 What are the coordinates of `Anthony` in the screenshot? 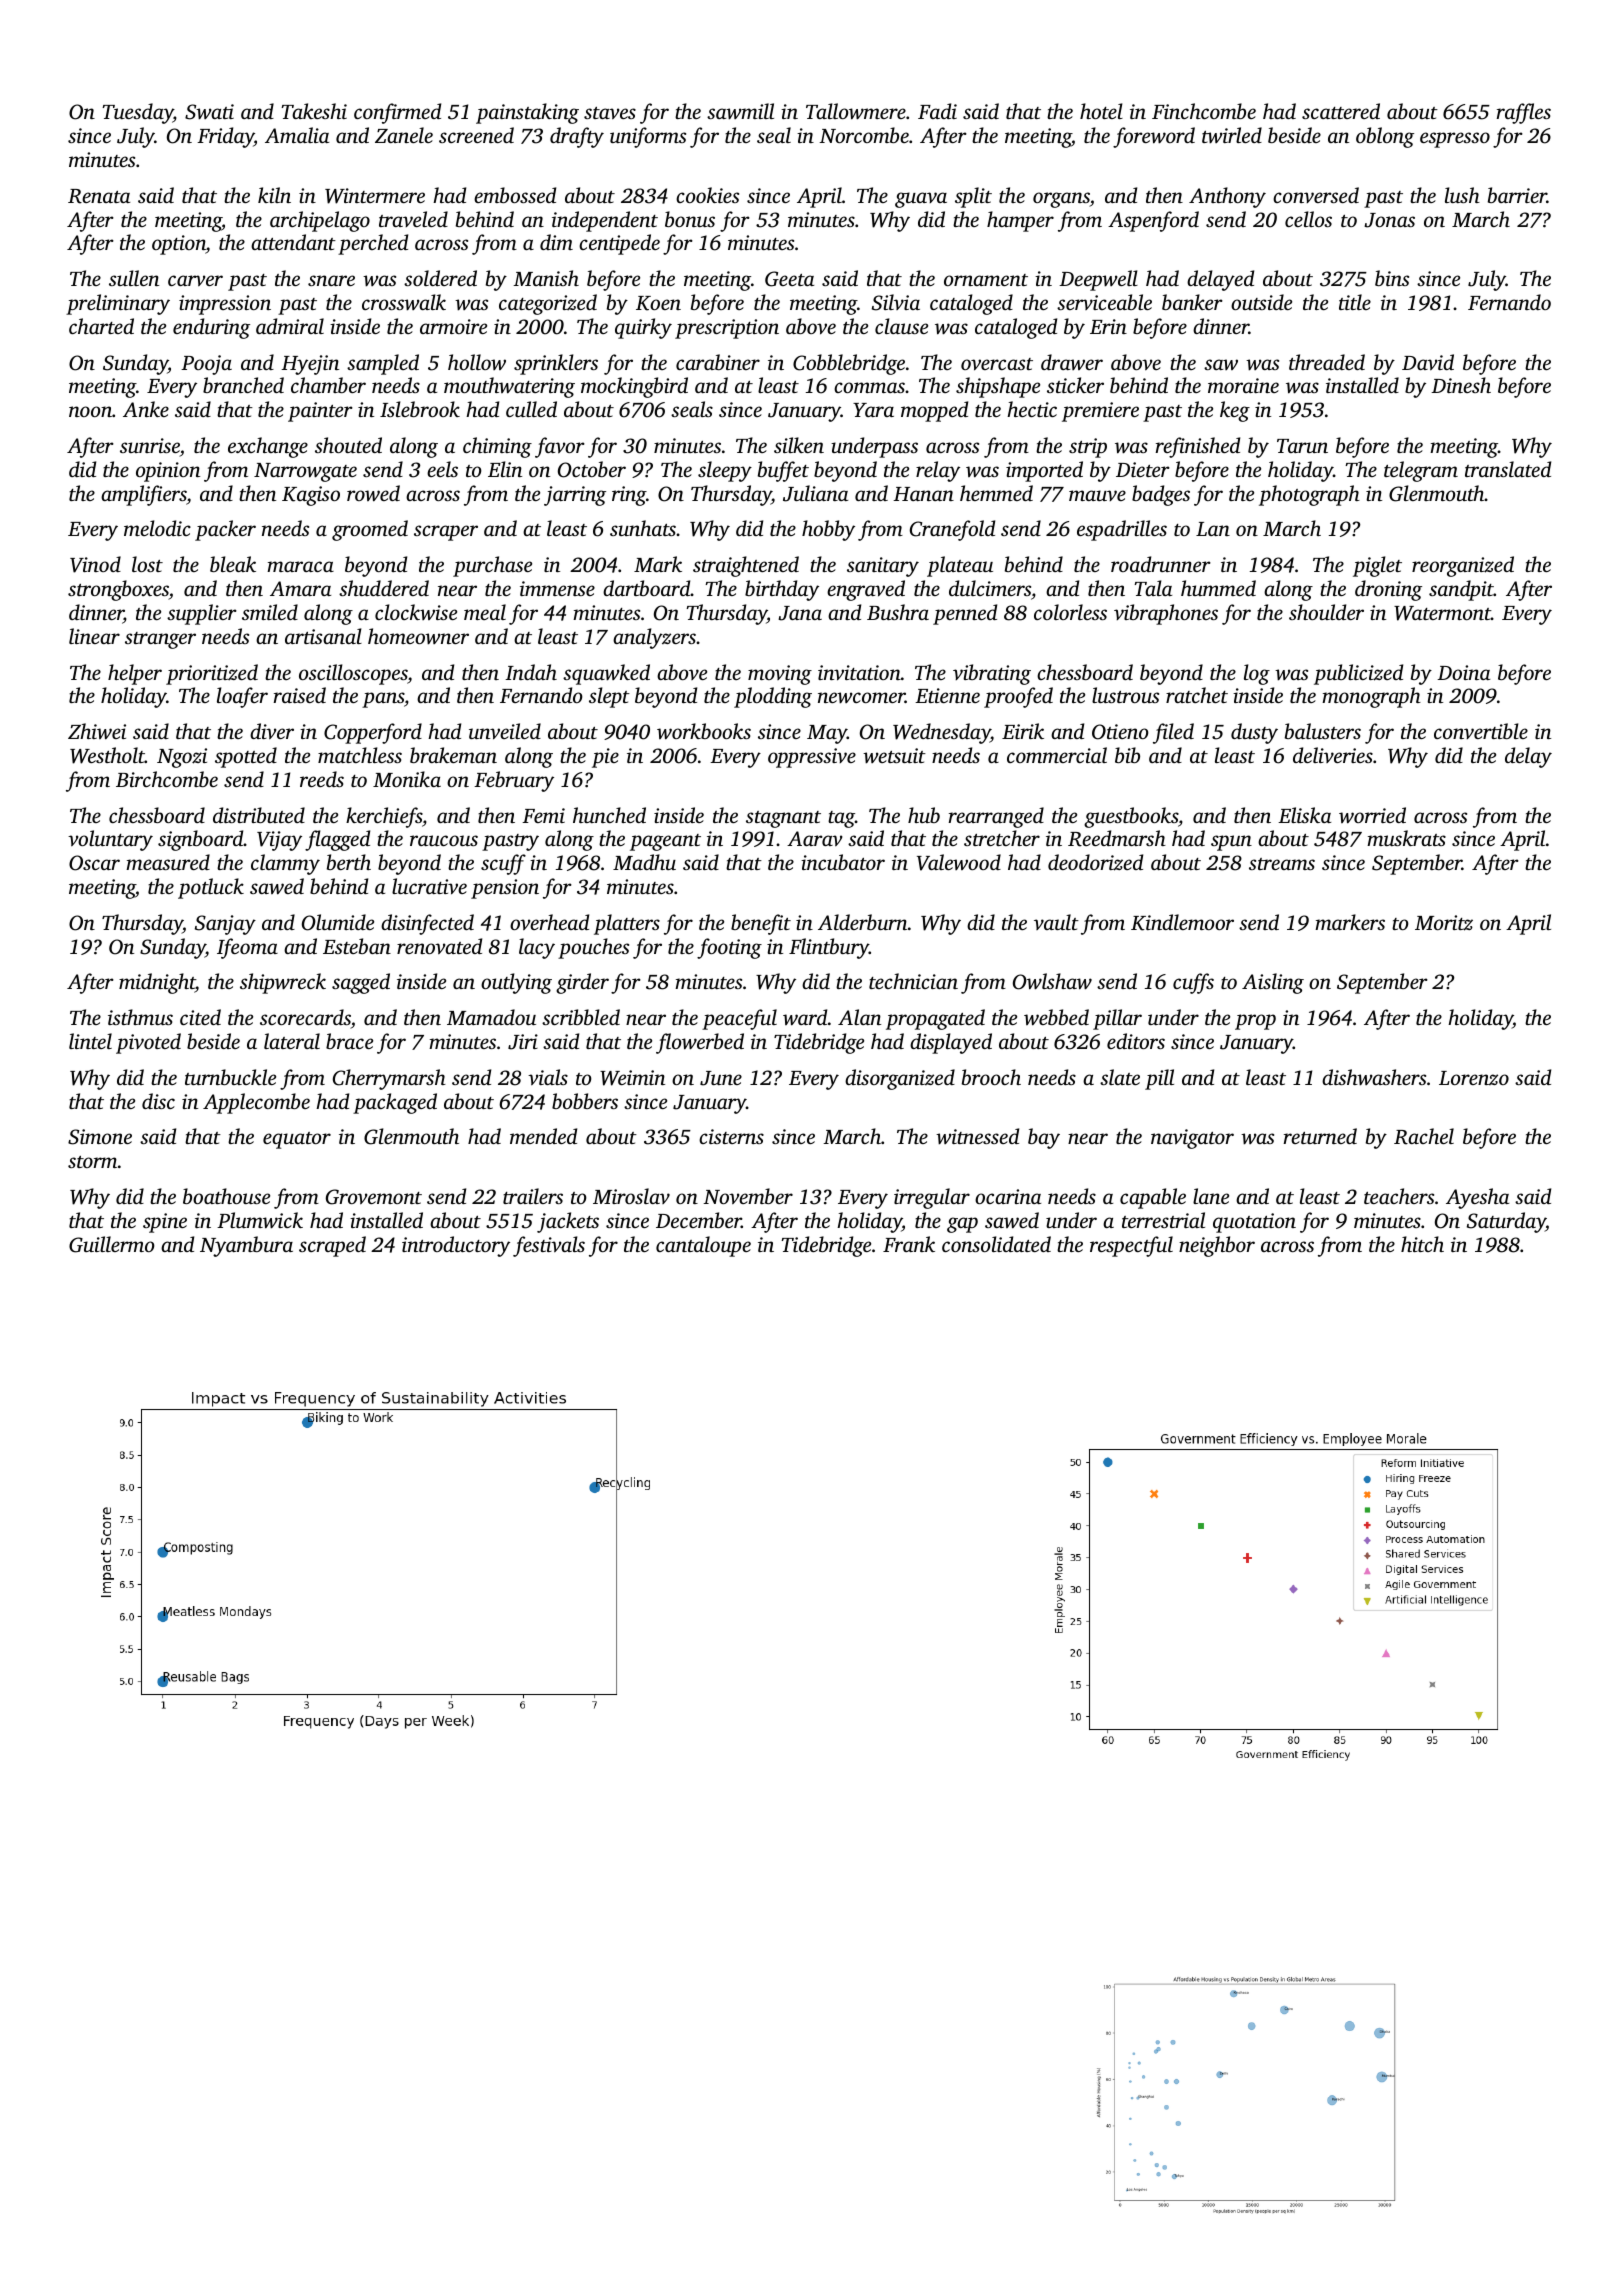 It's located at (1227, 197).
